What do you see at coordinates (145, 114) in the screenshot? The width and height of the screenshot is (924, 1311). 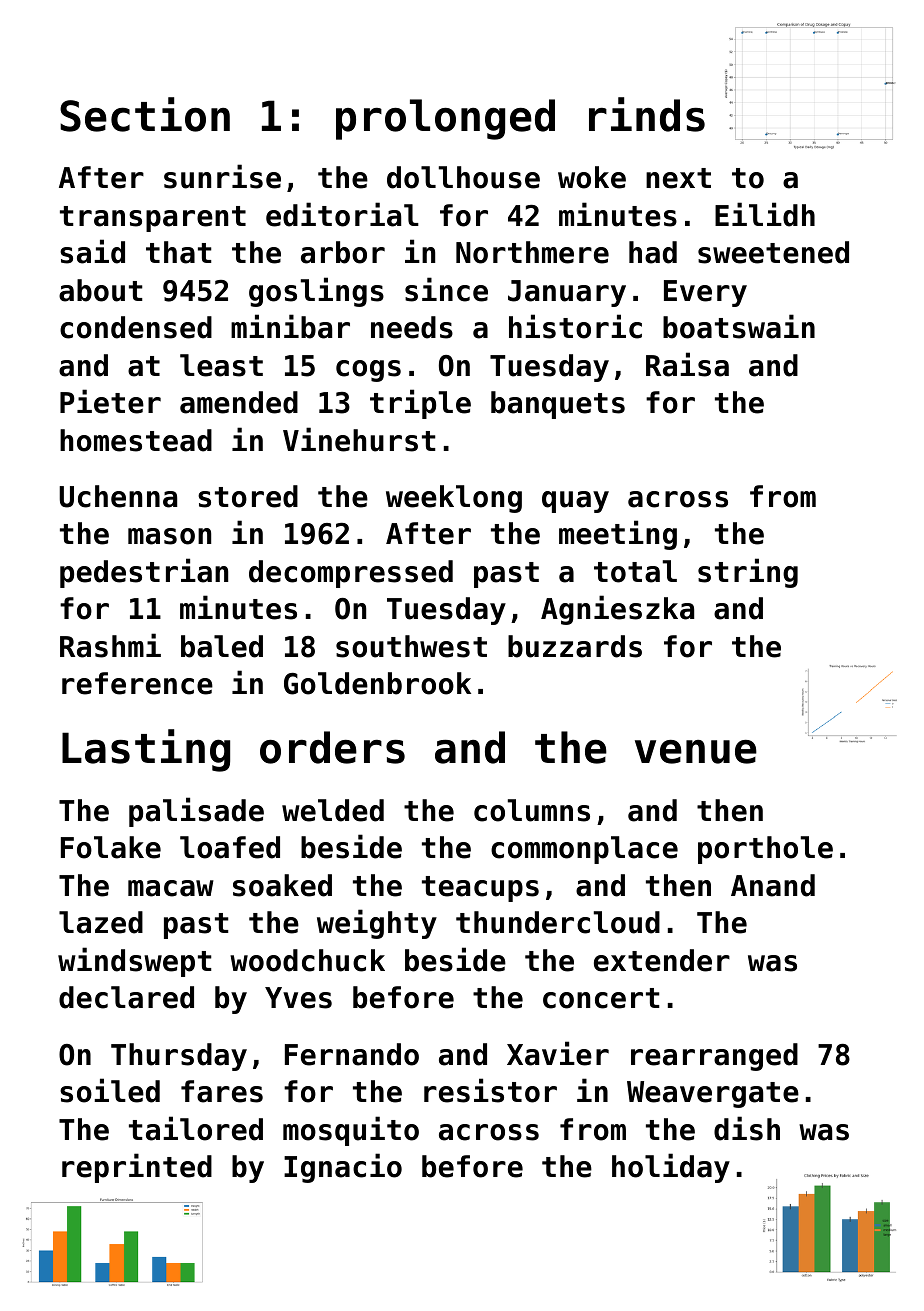 I see `Section` at bounding box center [145, 114].
